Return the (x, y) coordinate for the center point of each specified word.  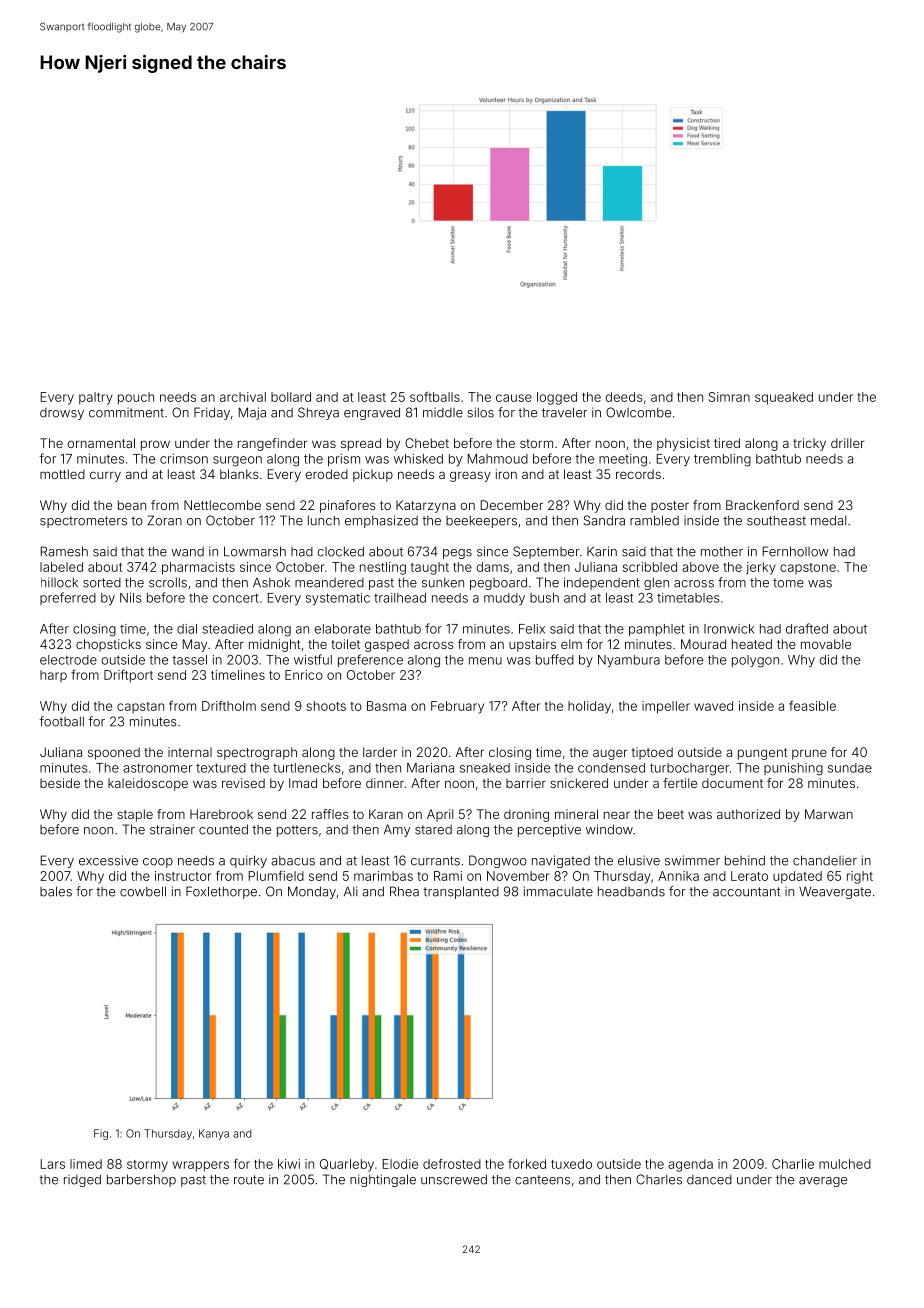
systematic (338, 599)
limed (86, 1164)
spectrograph (257, 753)
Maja (252, 413)
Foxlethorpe (221, 892)
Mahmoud (498, 459)
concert (236, 598)
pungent (763, 754)
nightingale (383, 1180)
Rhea (404, 891)
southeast (776, 520)
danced (709, 1180)
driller (847, 443)
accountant (746, 892)
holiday (589, 707)
